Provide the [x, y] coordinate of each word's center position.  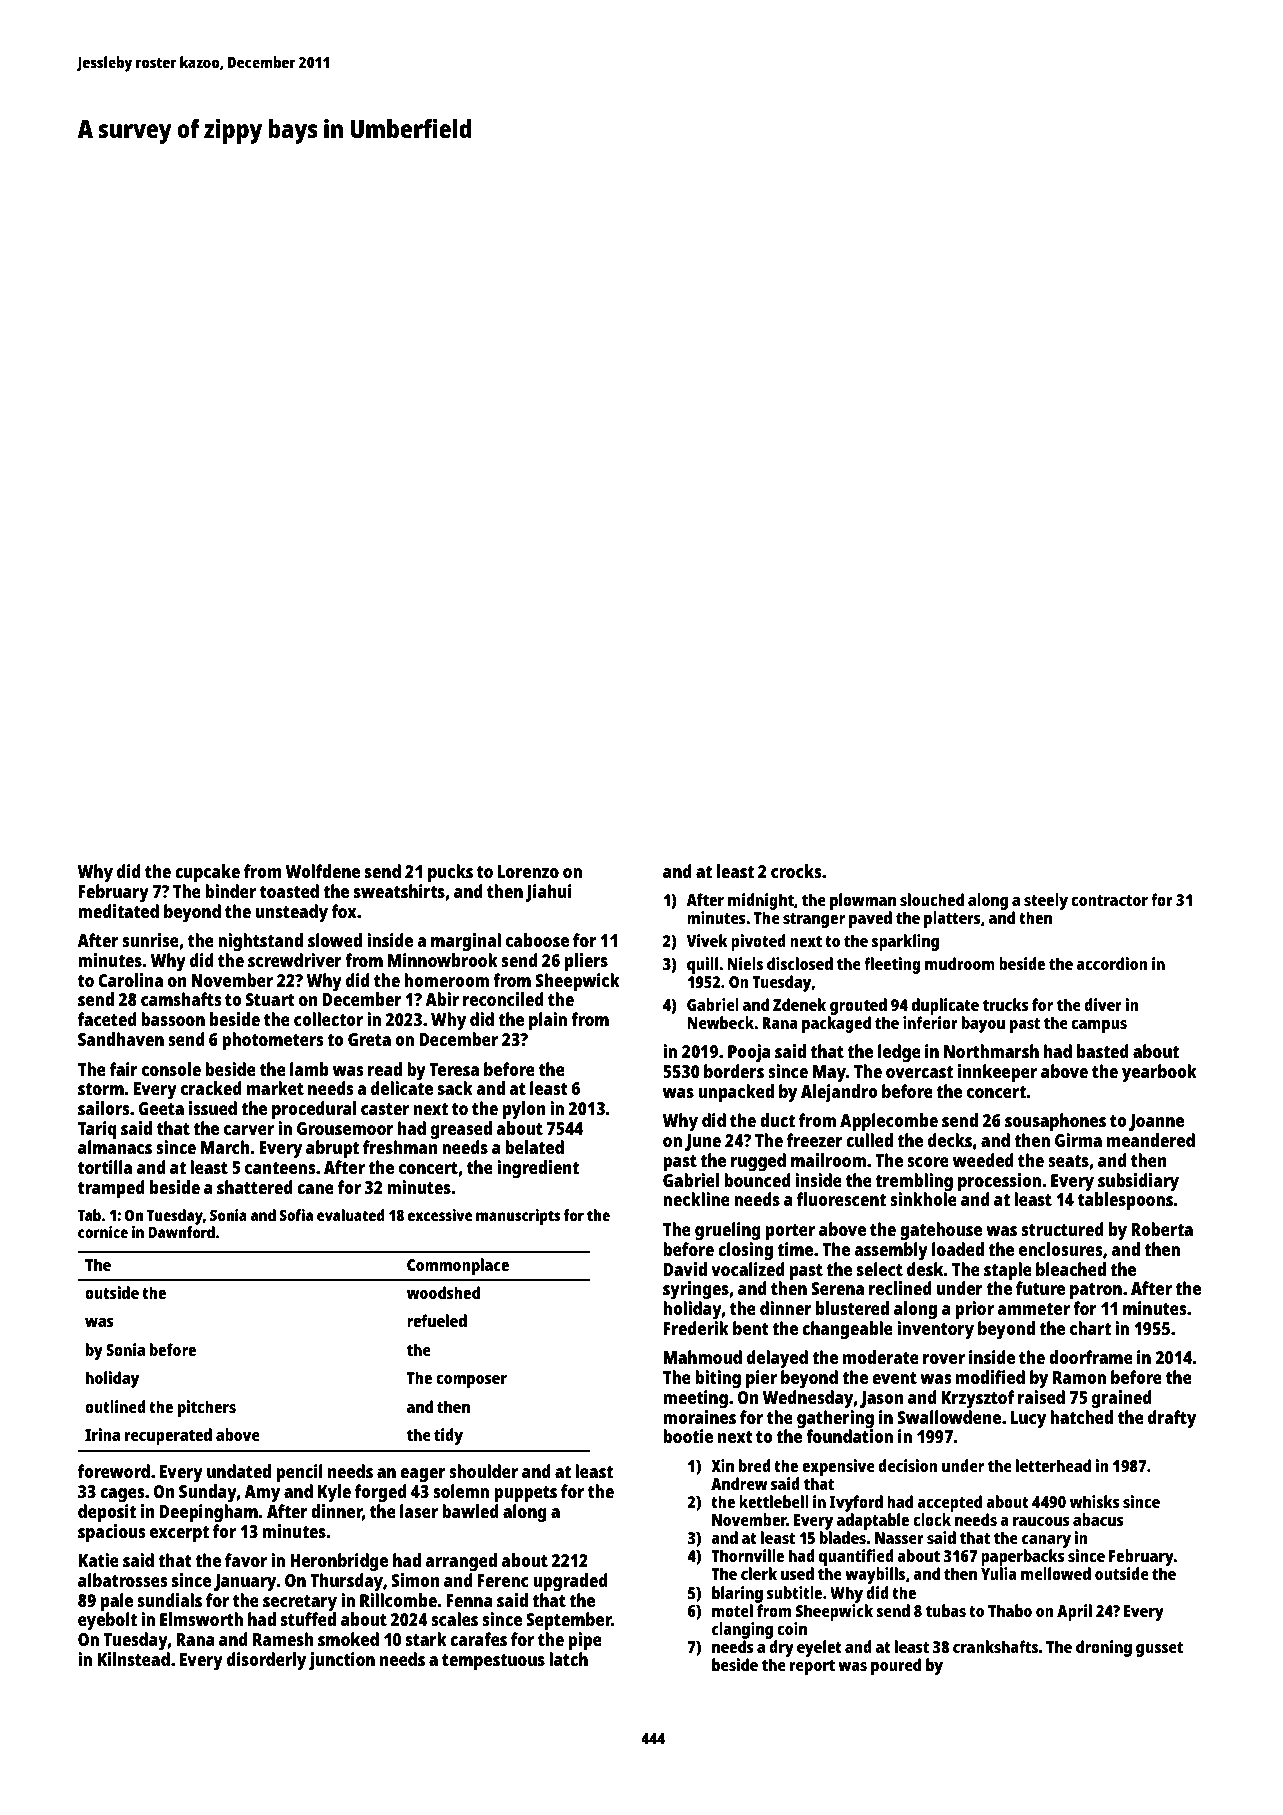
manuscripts [518, 1217]
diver [1103, 1004]
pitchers [207, 1408]
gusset [1159, 1649]
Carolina [130, 980]
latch [568, 1659]
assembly [891, 1251]
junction [342, 1661]
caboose [537, 940]
